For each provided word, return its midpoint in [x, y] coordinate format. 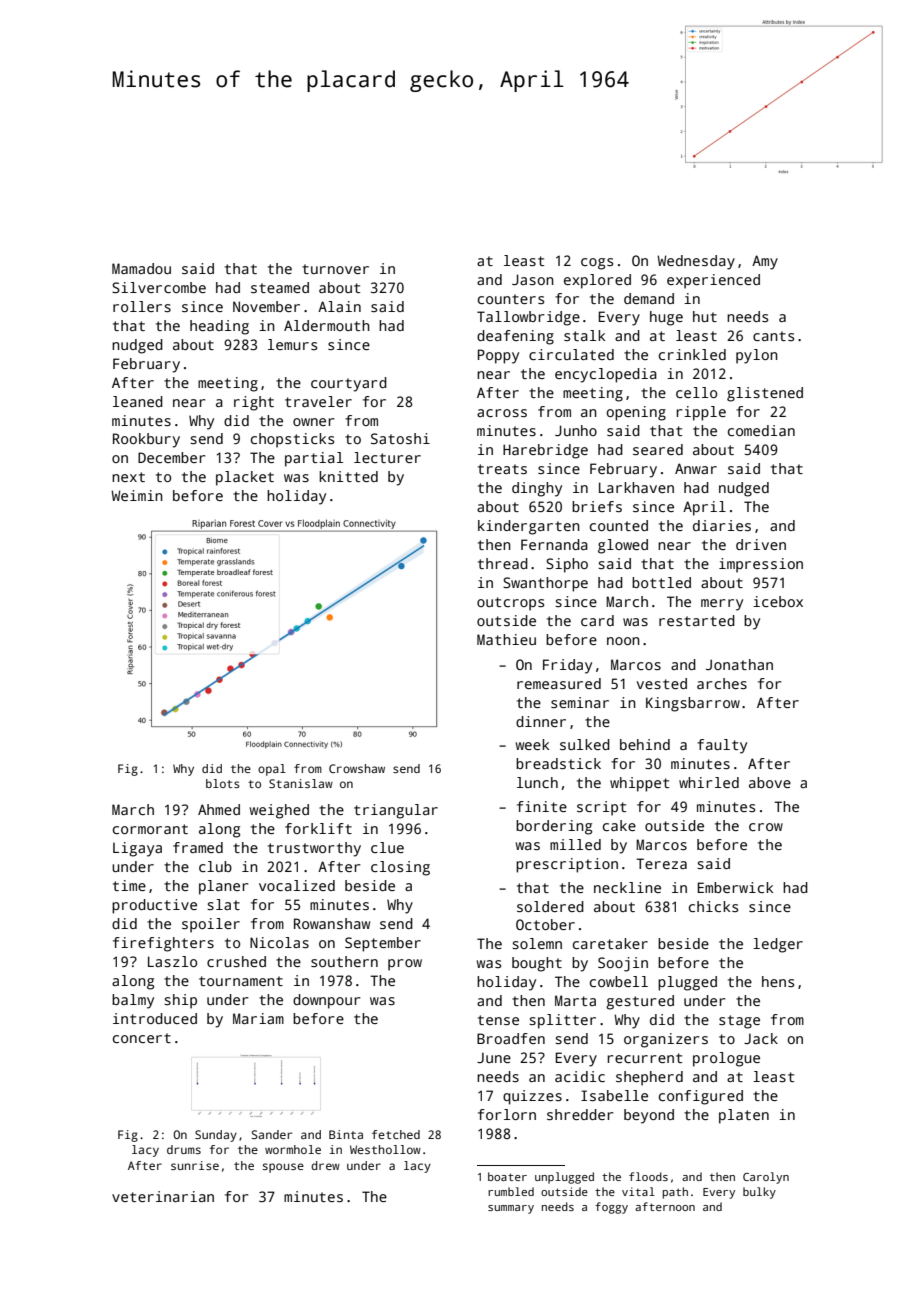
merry [722, 605]
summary [511, 1209]
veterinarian [163, 1196]
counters [511, 299]
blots [223, 783]
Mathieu [506, 639]
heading [219, 327]
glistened [765, 394]
